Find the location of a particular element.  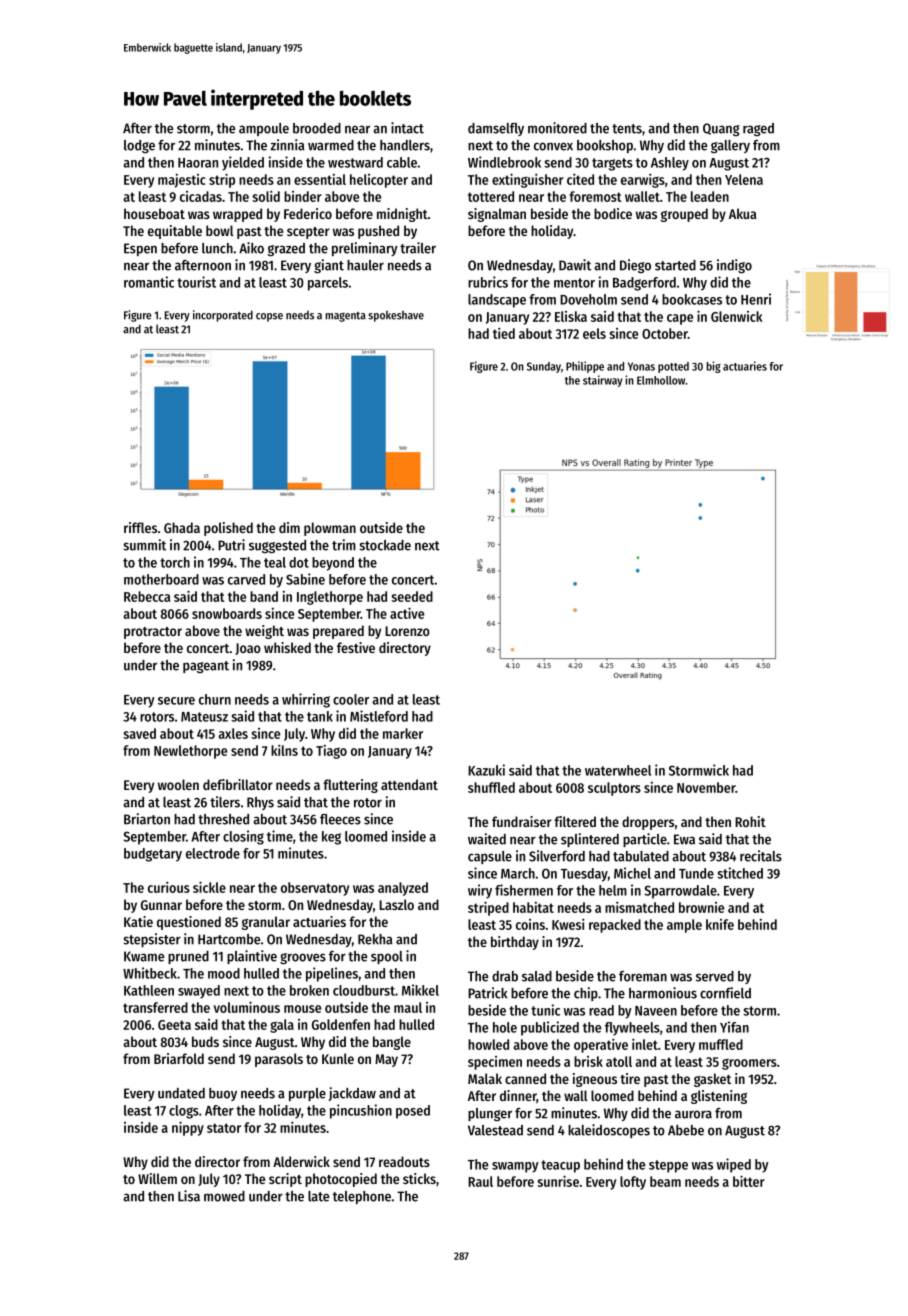

big is located at coordinates (713, 367).
